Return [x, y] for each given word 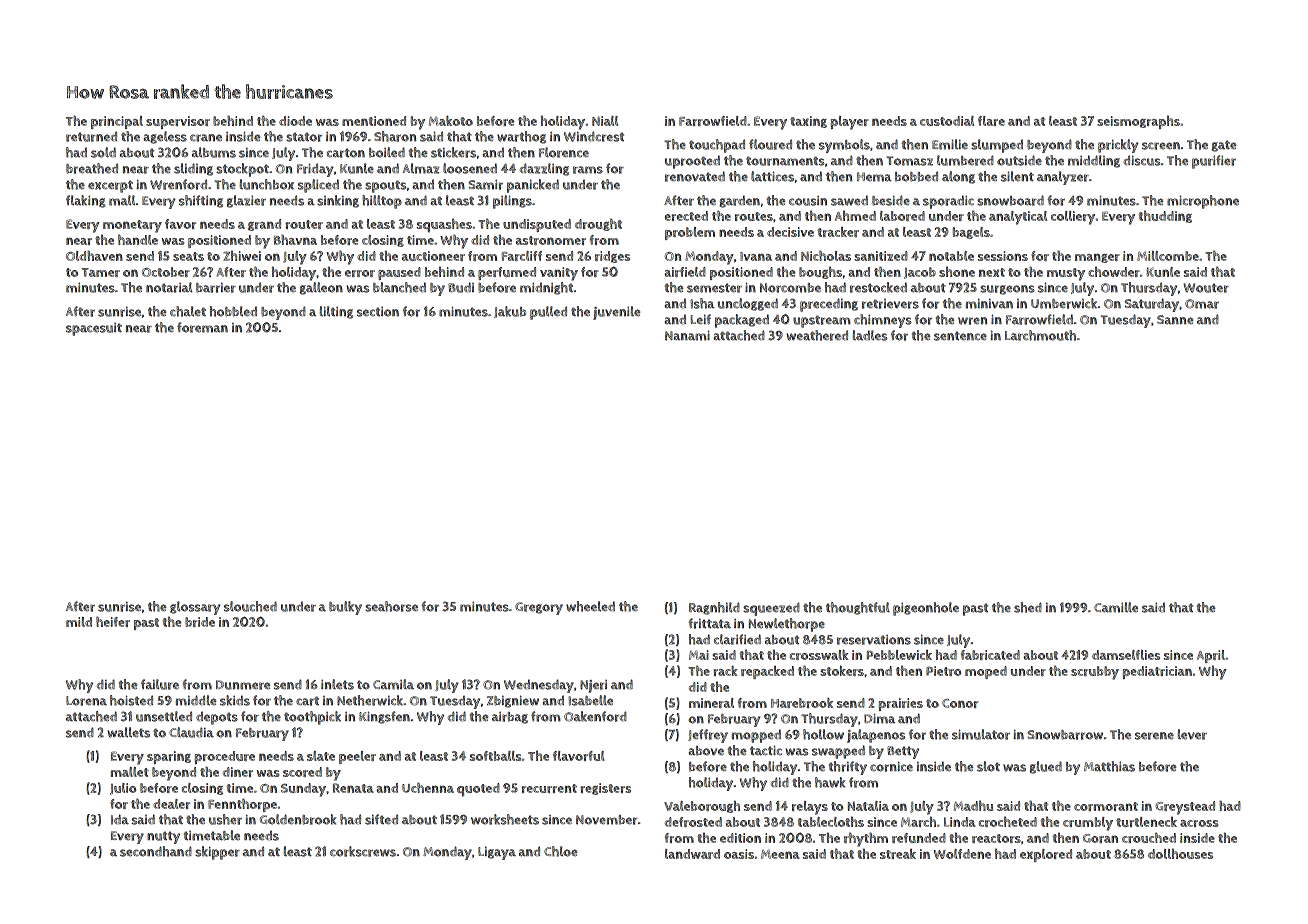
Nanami [687, 335]
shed [1028, 607]
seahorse [391, 606]
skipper [217, 853]
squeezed [771, 609]
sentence [960, 336]
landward [692, 854]
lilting [336, 312]
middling [1094, 161]
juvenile [616, 313]
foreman [202, 327]
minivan [989, 303]
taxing [808, 122]
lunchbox [267, 184]
